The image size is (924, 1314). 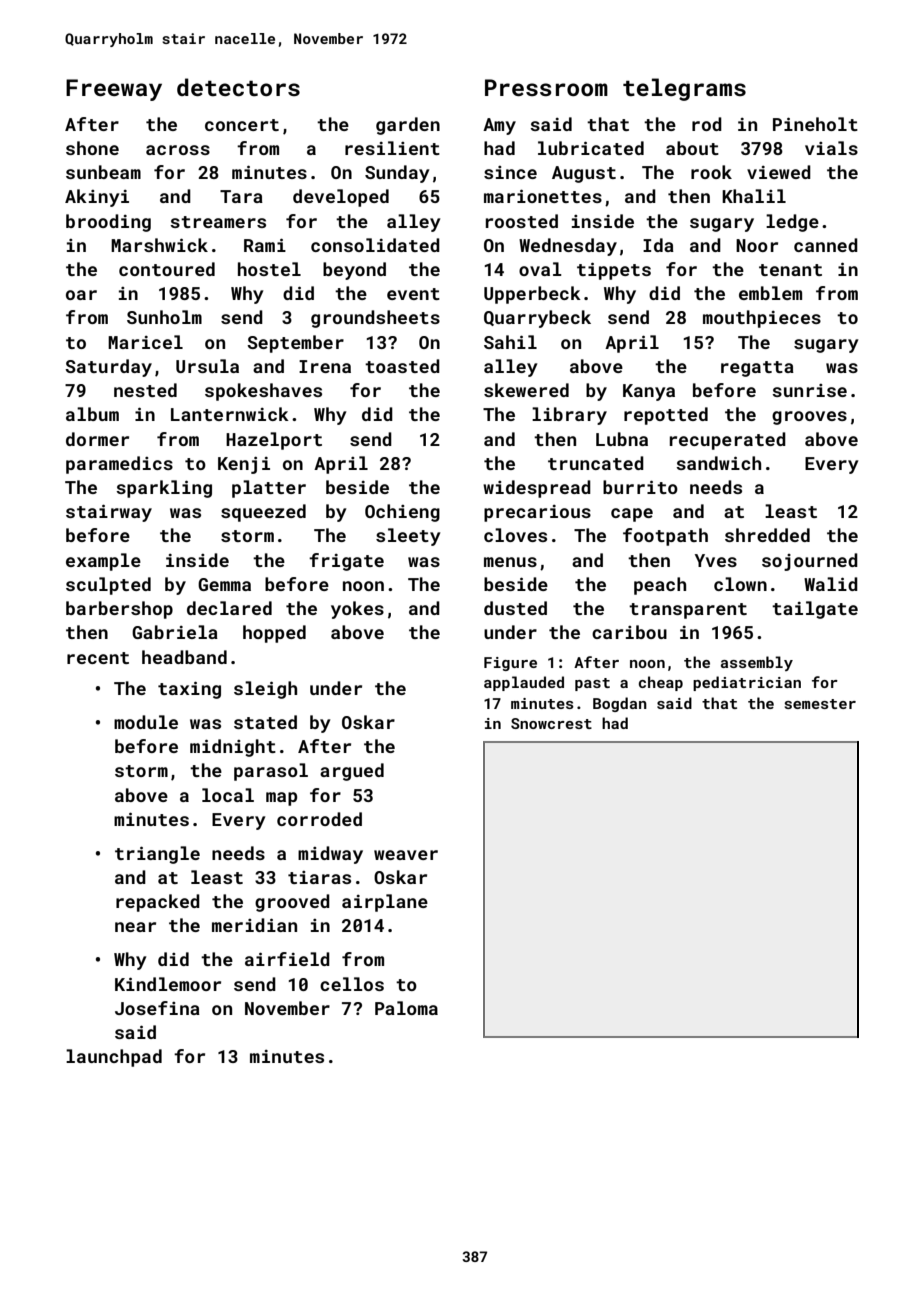 What do you see at coordinates (346, 562) in the image?
I see `frigate` at bounding box center [346, 562].
